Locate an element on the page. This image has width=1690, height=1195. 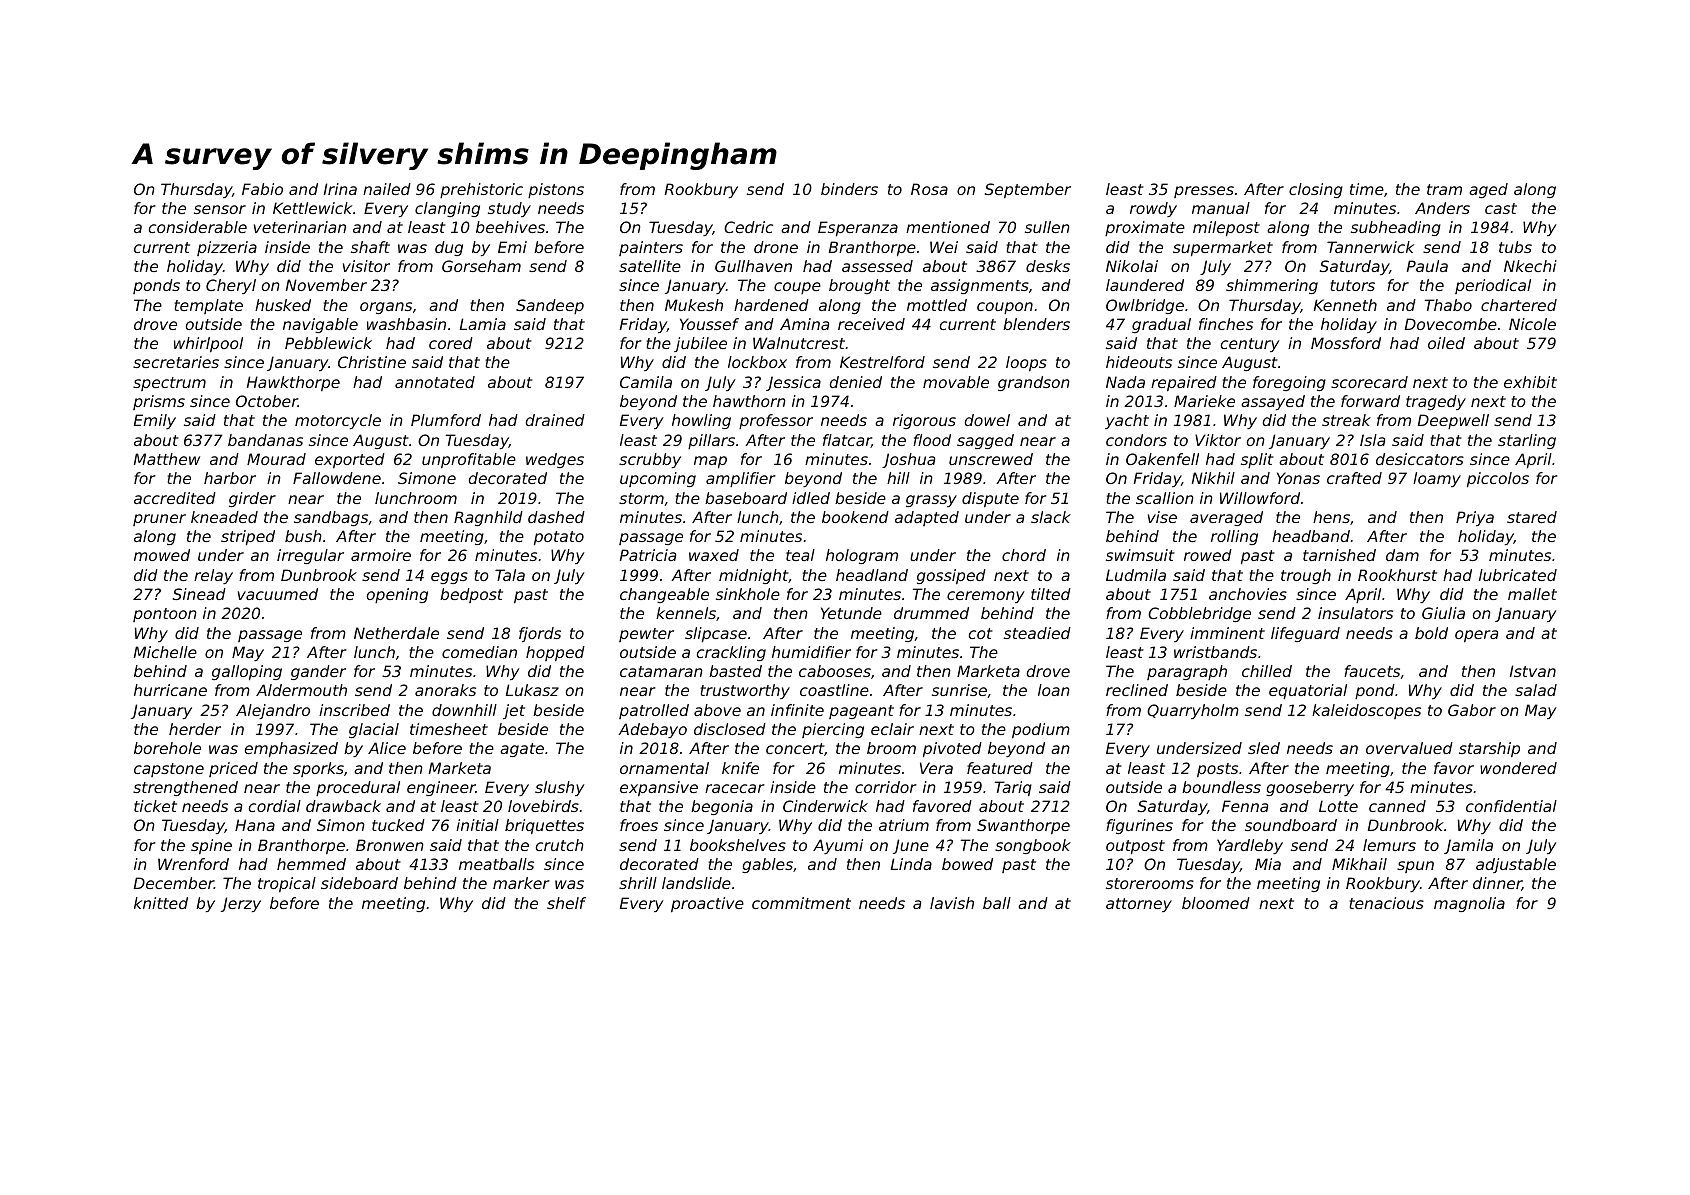
ornamental is located at coordinates (664, 768).
